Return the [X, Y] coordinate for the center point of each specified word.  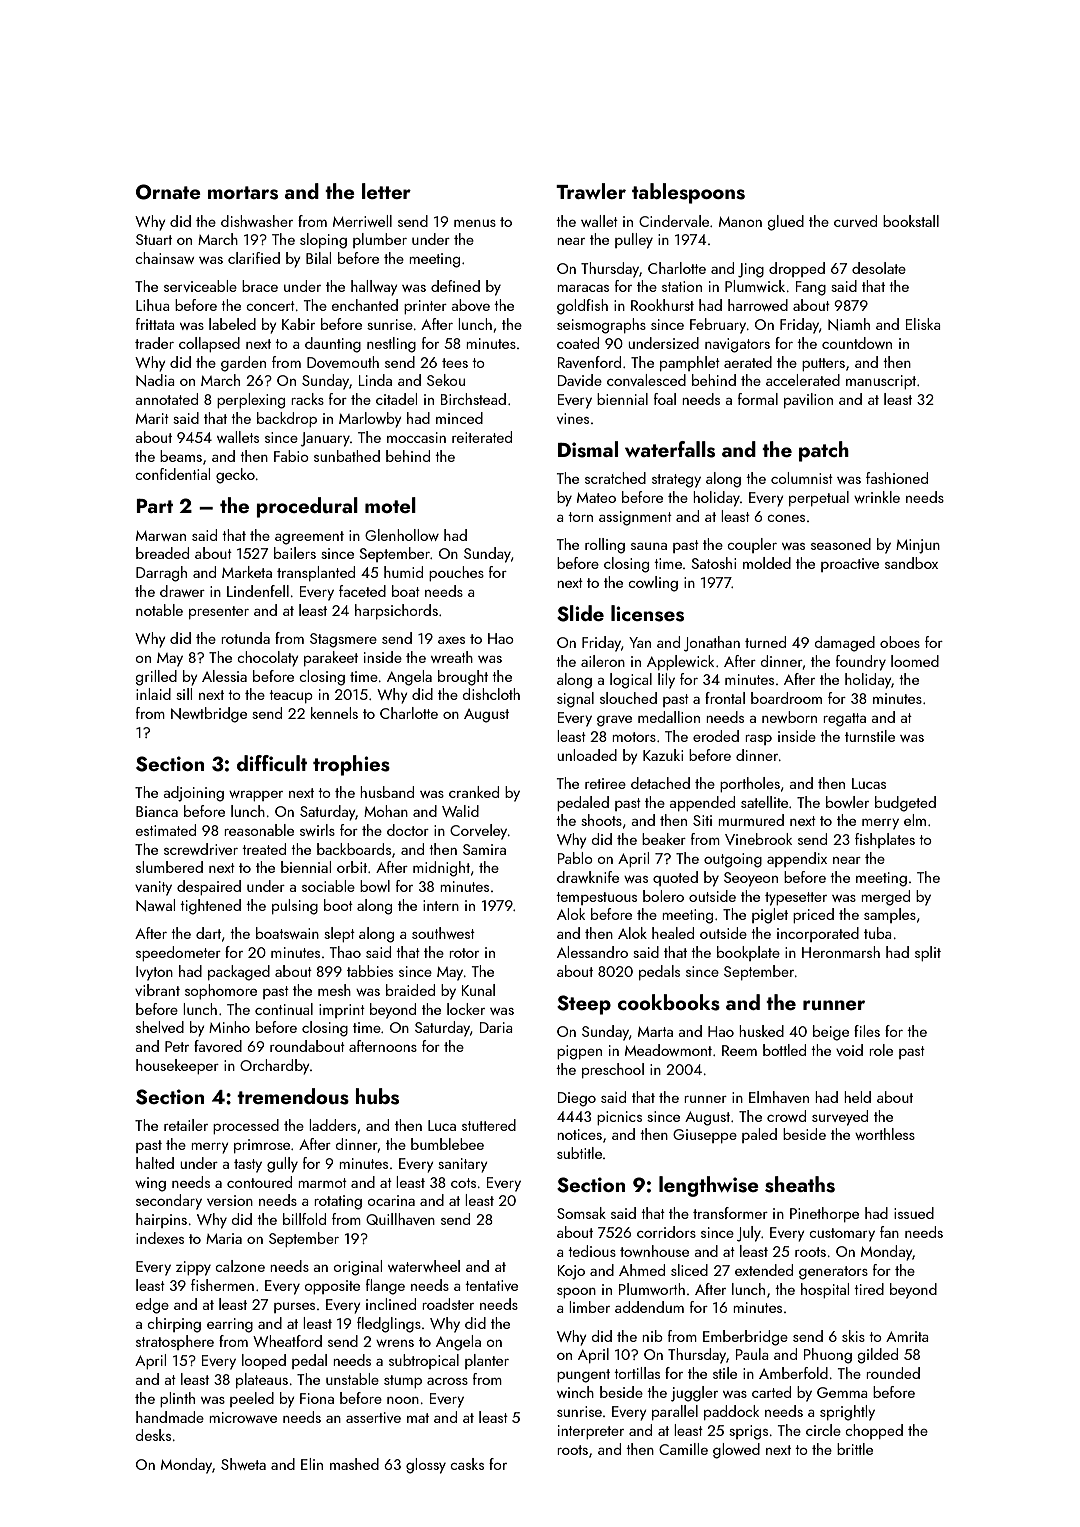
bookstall [911, 221]
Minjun [918, 546]
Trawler [591, 191]
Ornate [168, 192]
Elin [312, 1464]
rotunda [245, 638]
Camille [683, 1449]
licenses [647, 613]
